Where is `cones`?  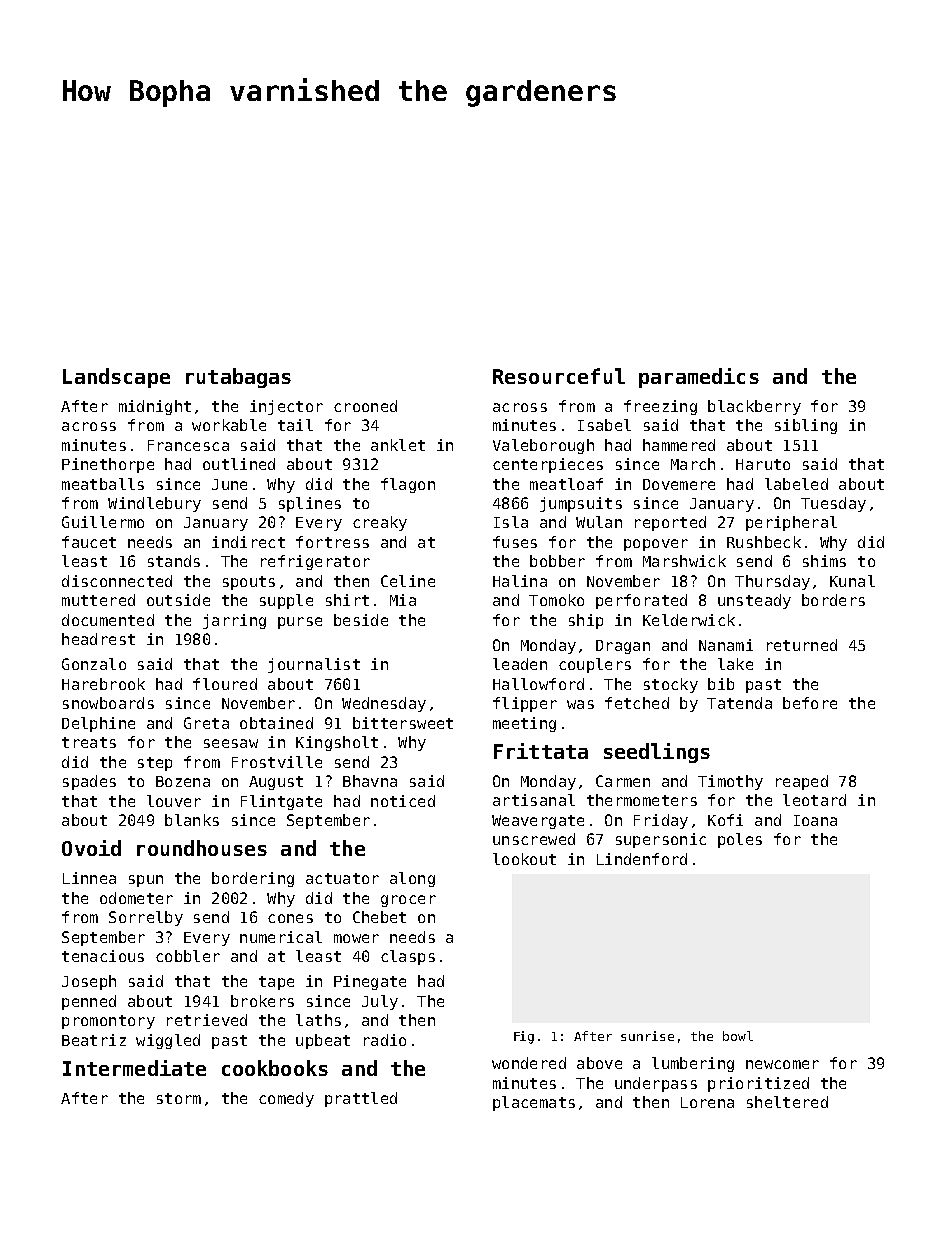 cones is located at coordinates (290, 918).
